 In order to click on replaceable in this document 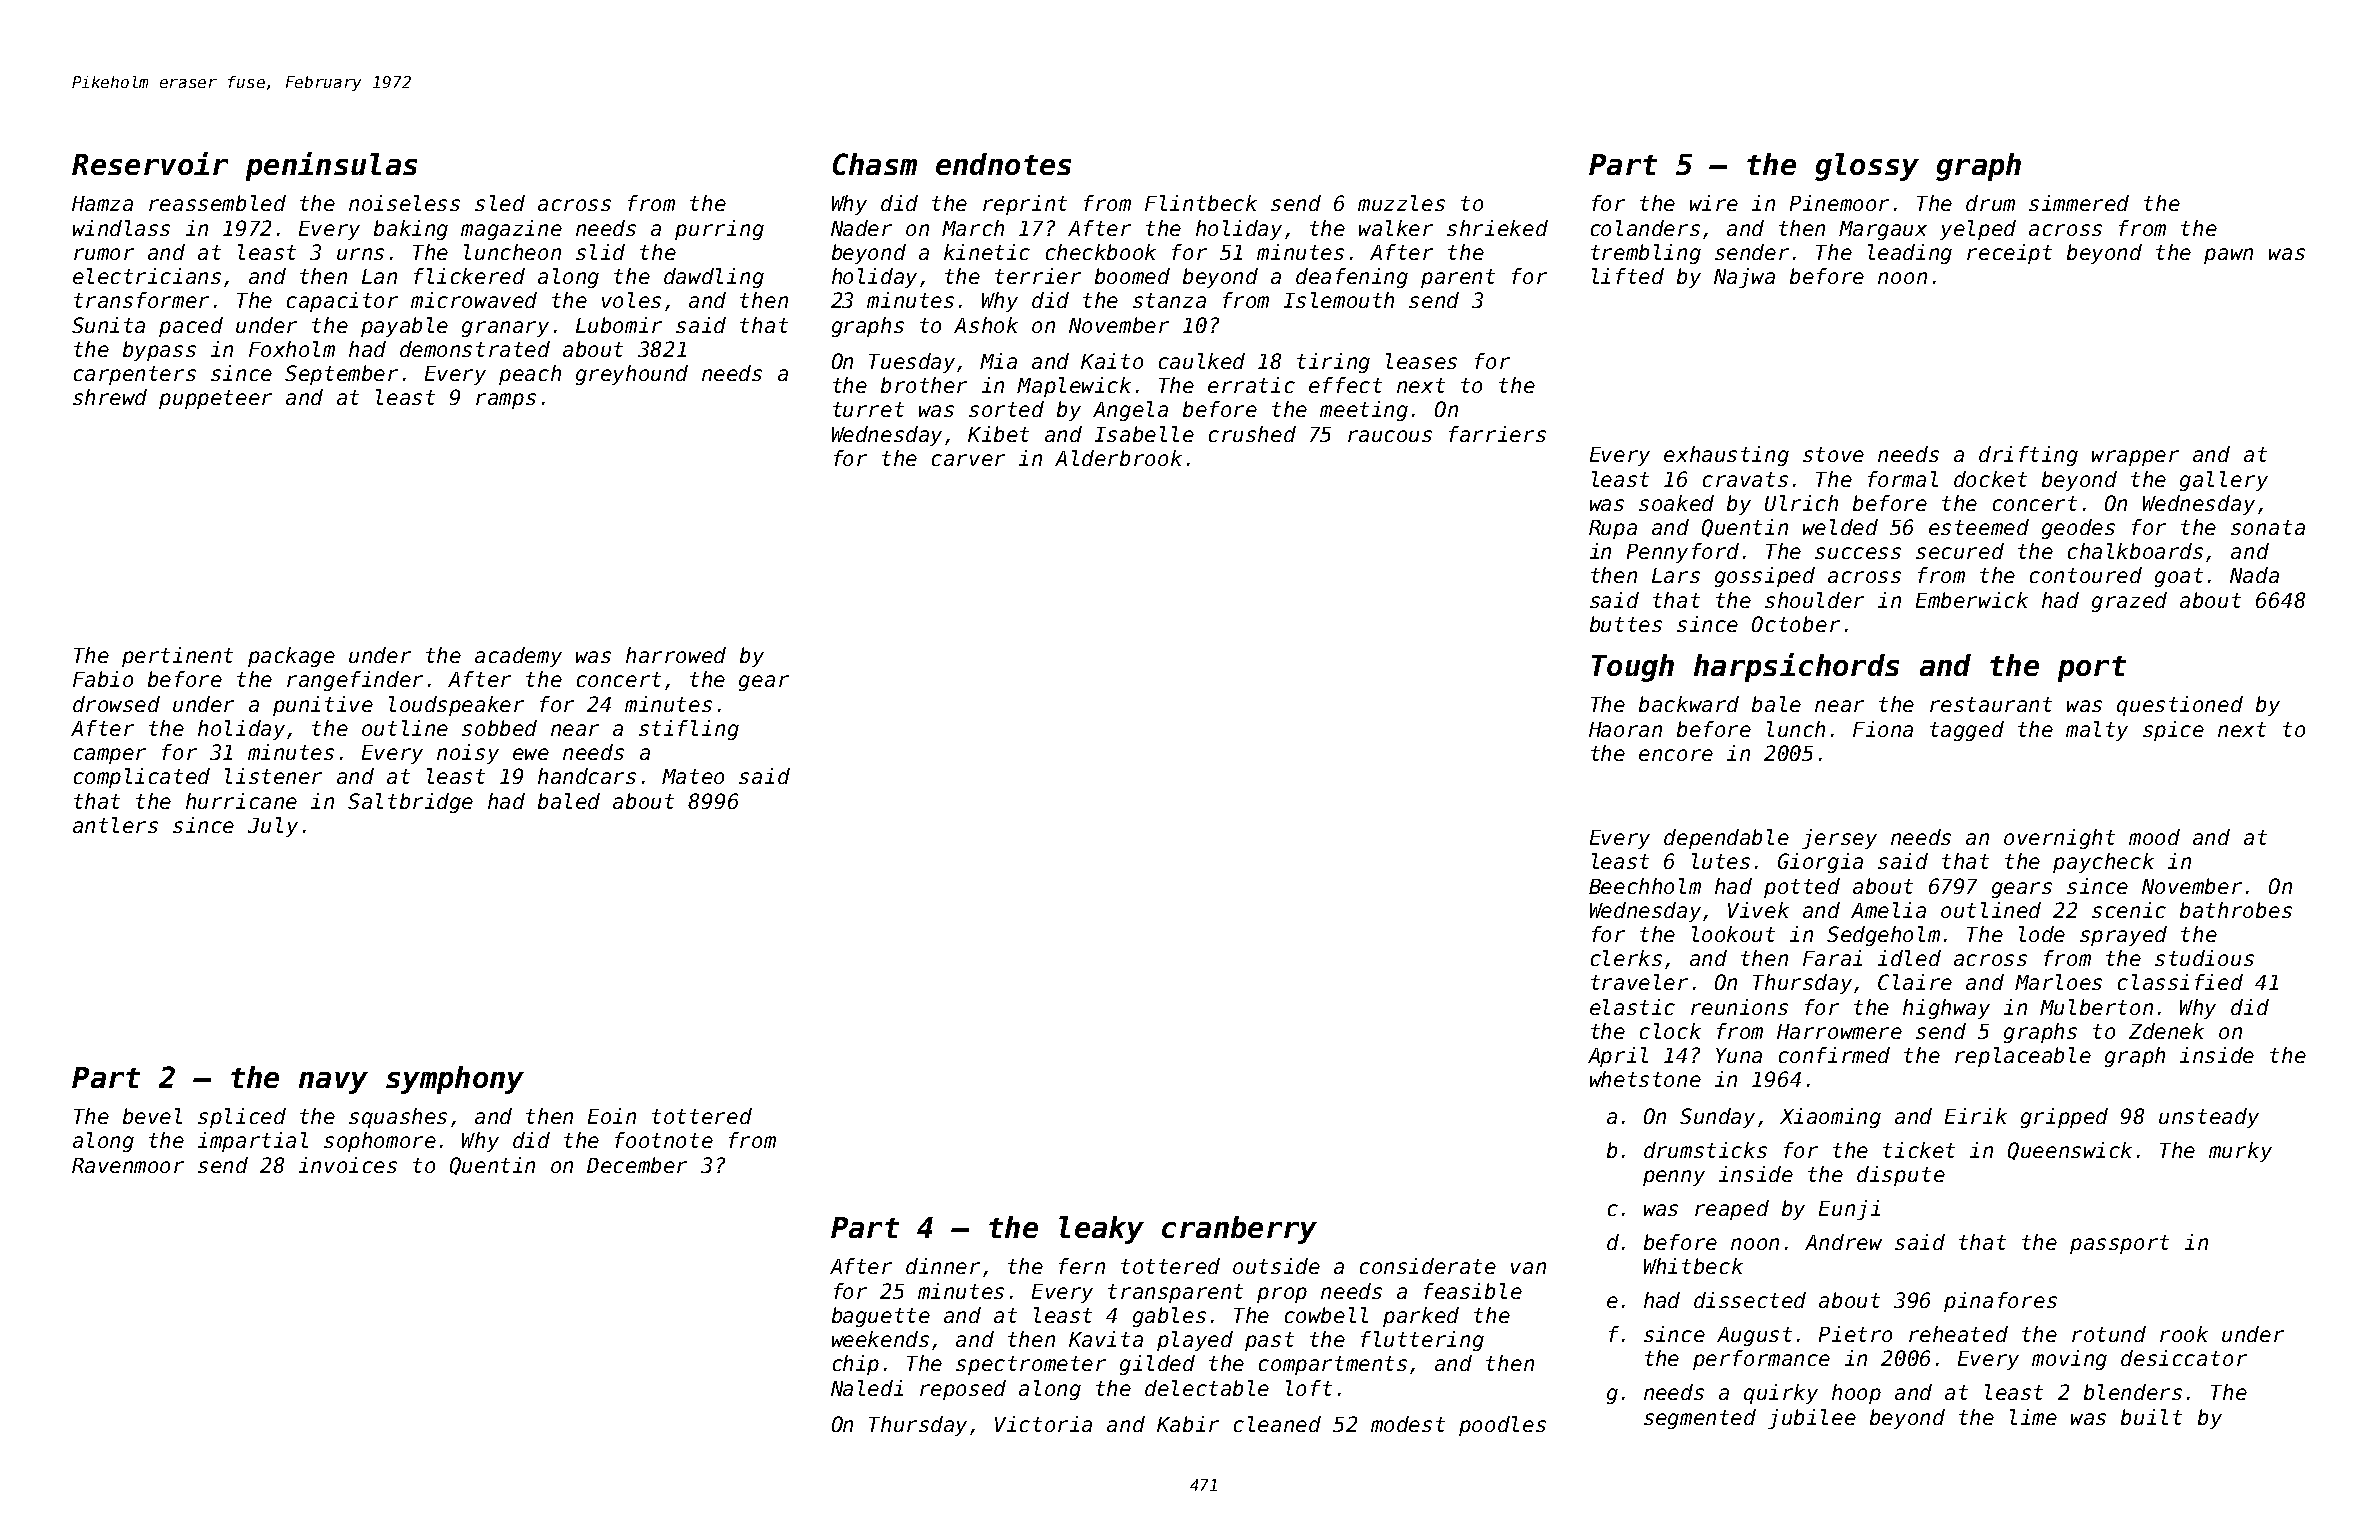, I will do `click(2023, 1057)`.
